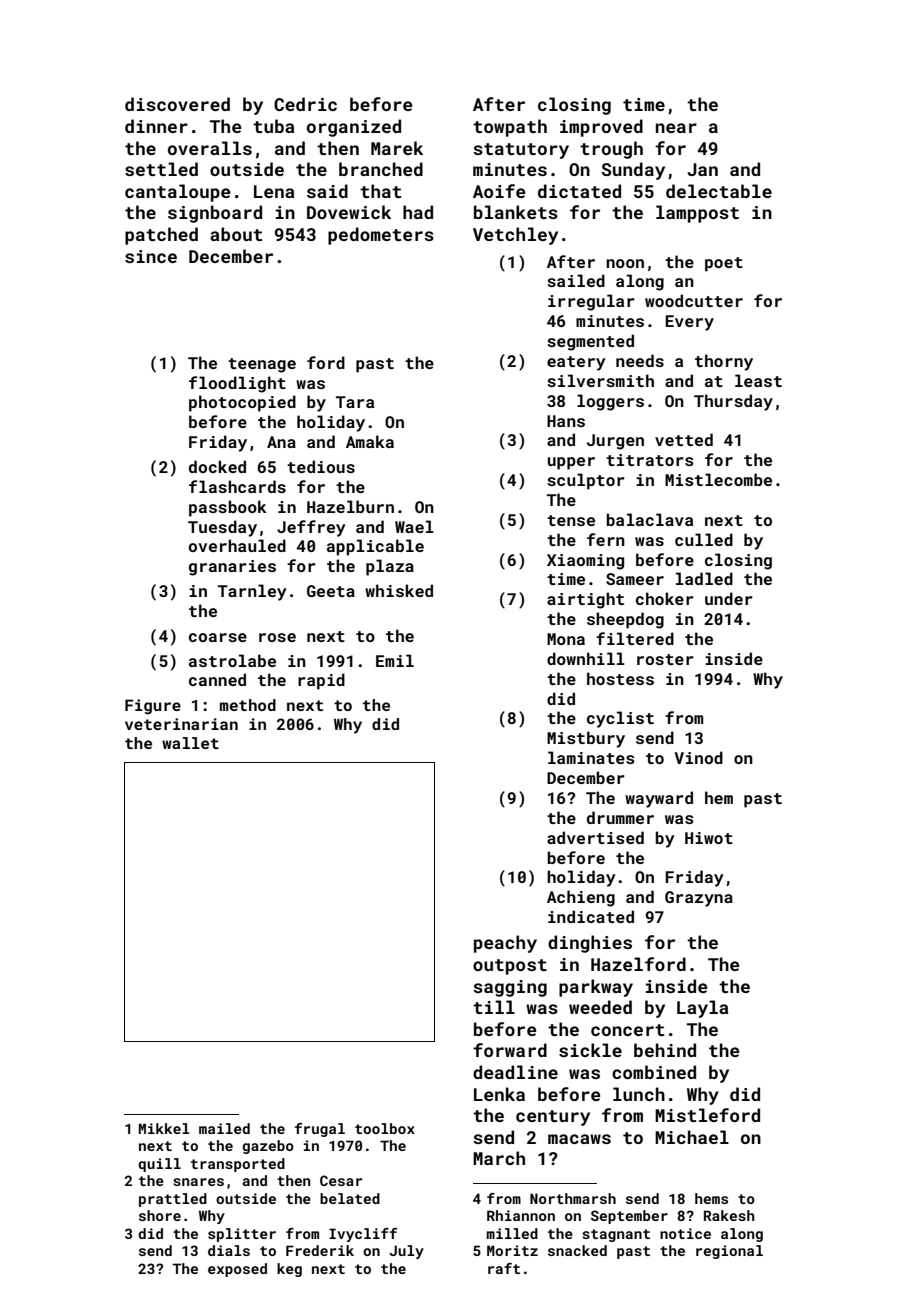 The height and width of the screenshot is (1316, 908). What do you see at coordinates (521, 151) in the screenshot?
I see `statutory` at bounding box center [521, 151].
